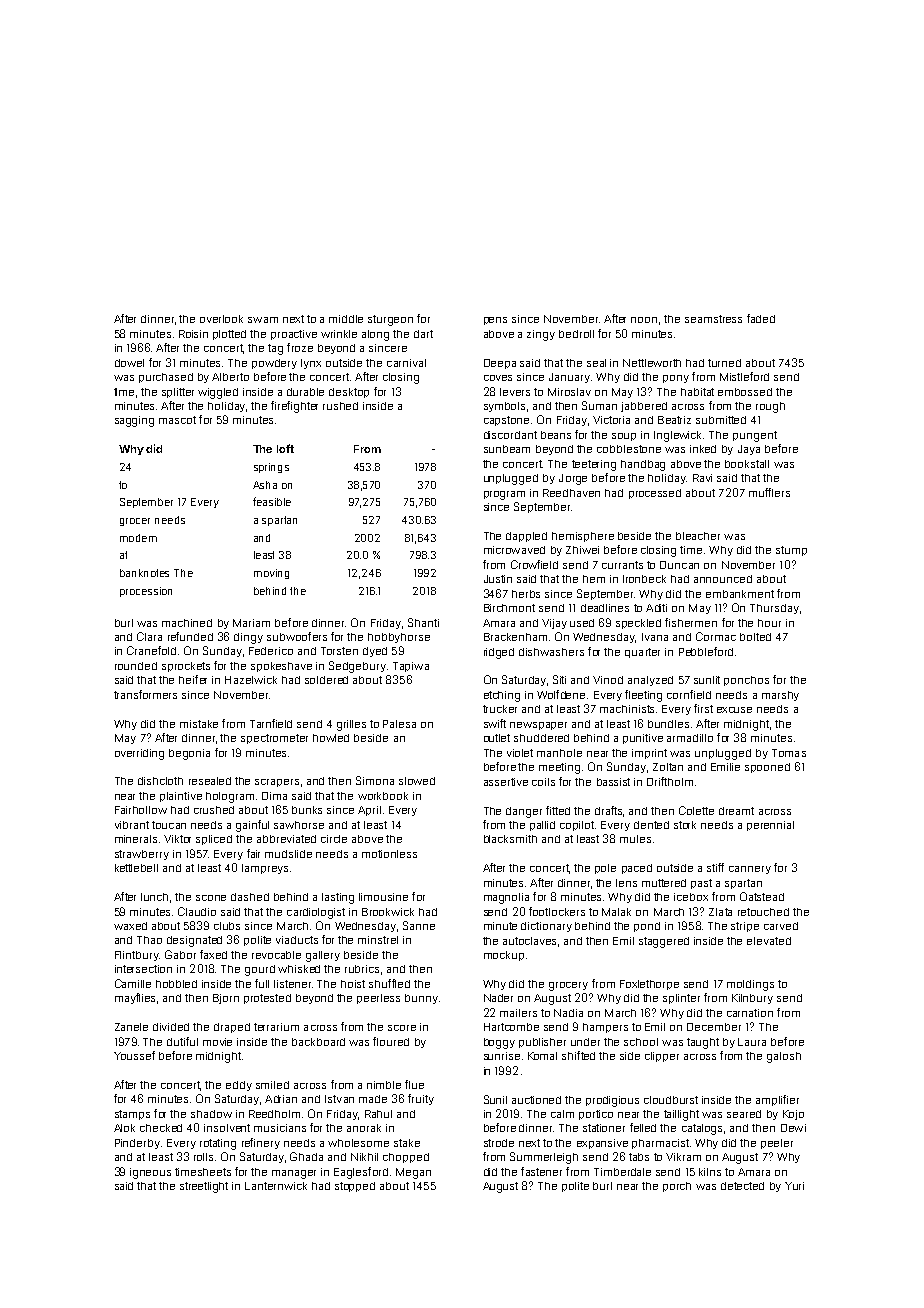 This screenshot has width=924, height=1308. I want to click on Summerleigh, so click(544, 1158).
